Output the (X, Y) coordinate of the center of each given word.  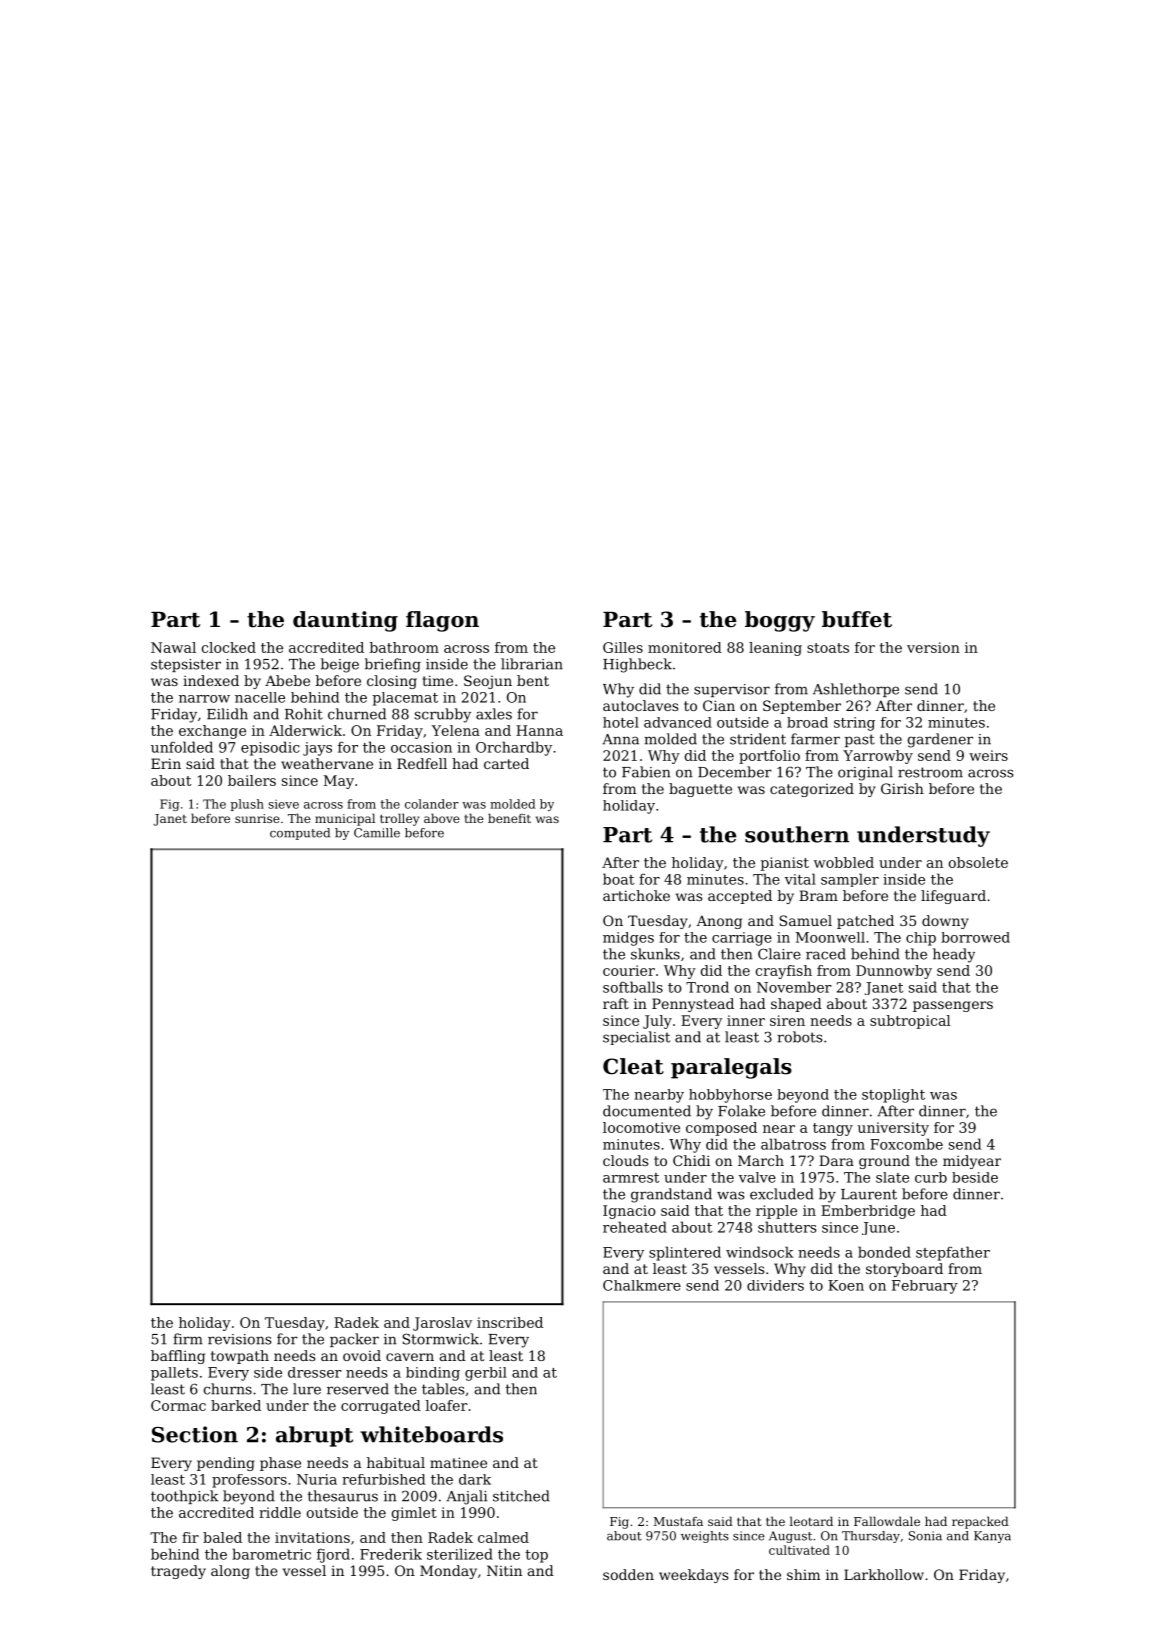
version (933, 647)
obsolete (978, 862)
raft (616, 1003)
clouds (625, 1160)
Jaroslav (442, 1324)
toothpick (184, 1497)
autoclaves (640, 705)
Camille (377, 833)
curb (931, 1177)
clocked (229, 647)
